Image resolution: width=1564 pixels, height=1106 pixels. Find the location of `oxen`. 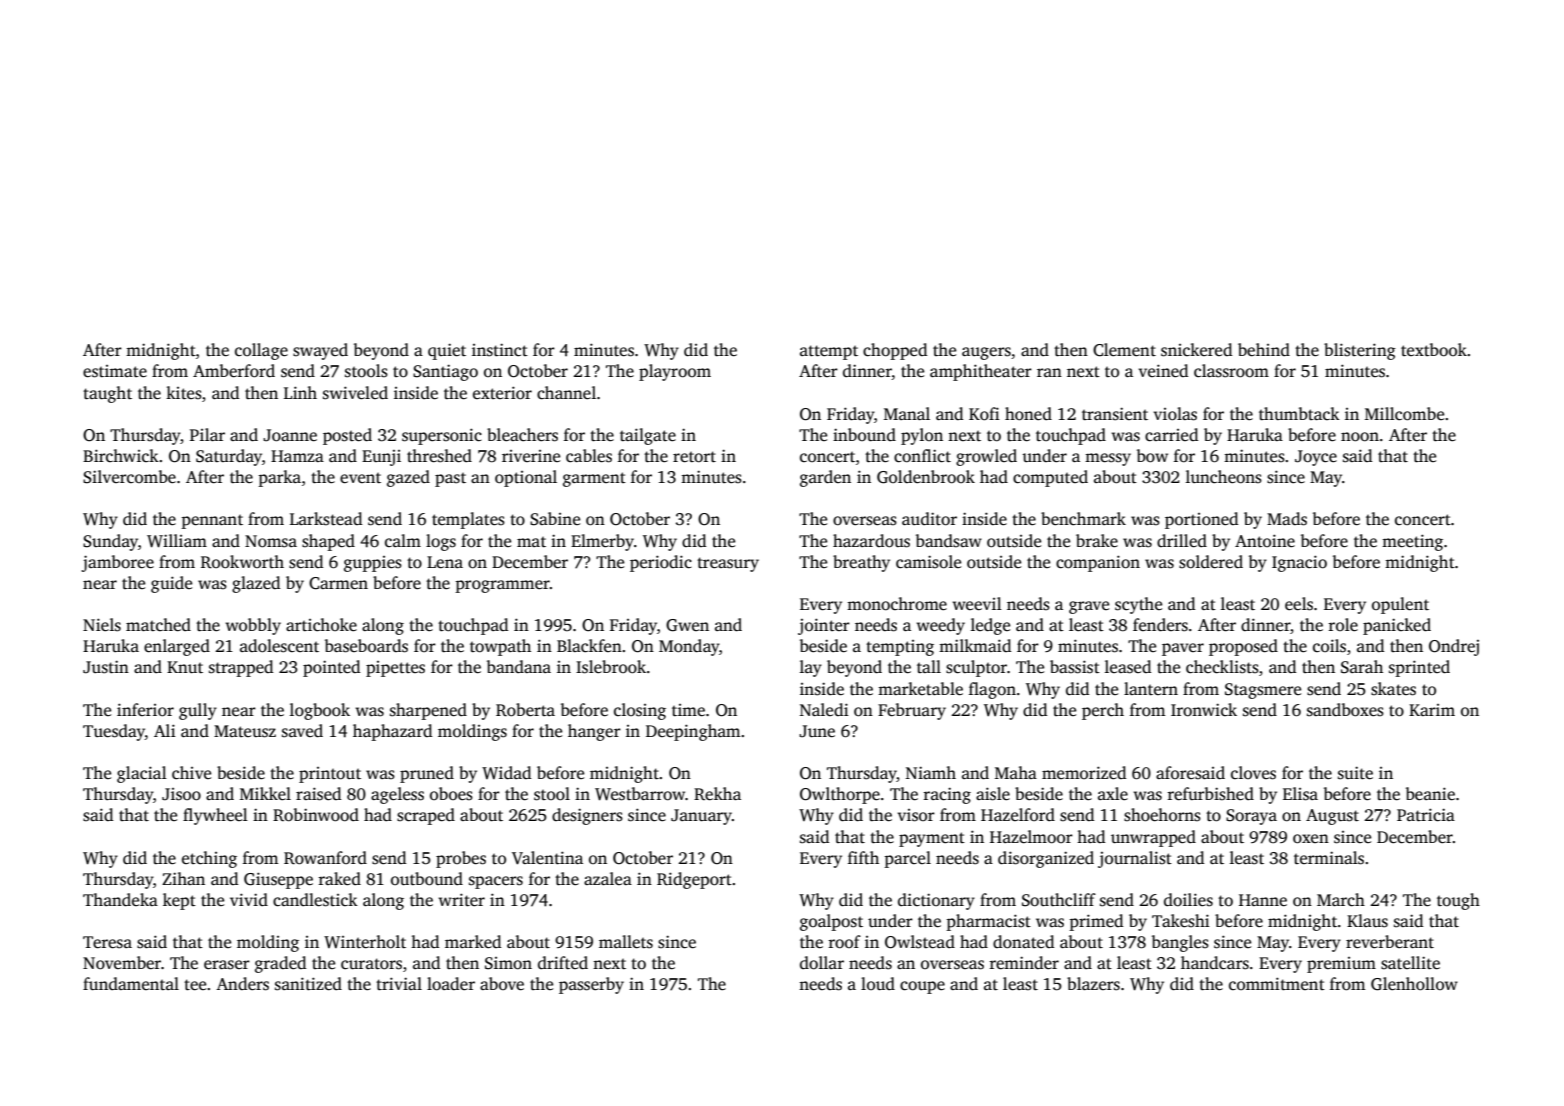

oxen is located at coordinates (1311, 839).
